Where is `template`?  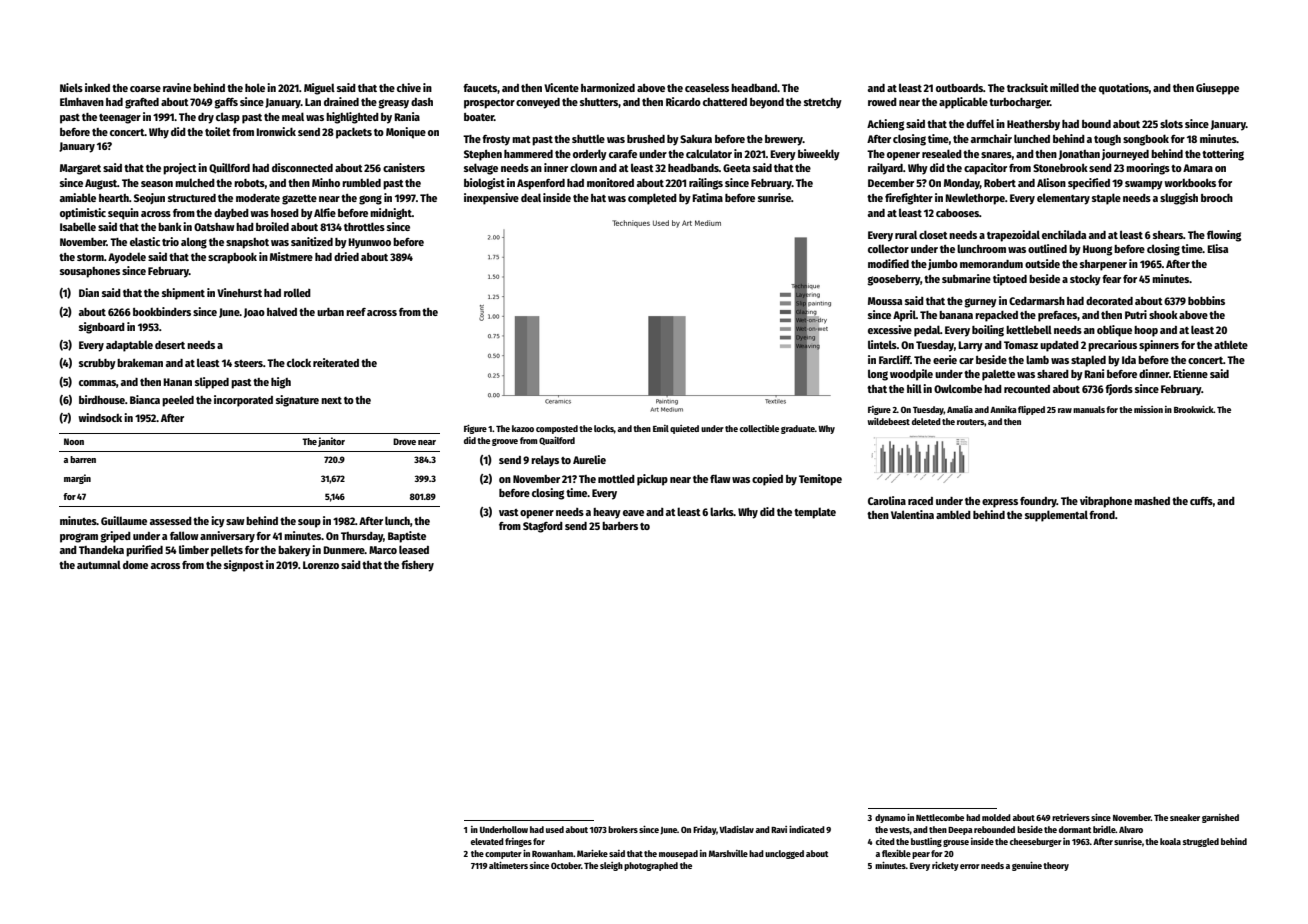
template is located at coordinates (815, 513).
